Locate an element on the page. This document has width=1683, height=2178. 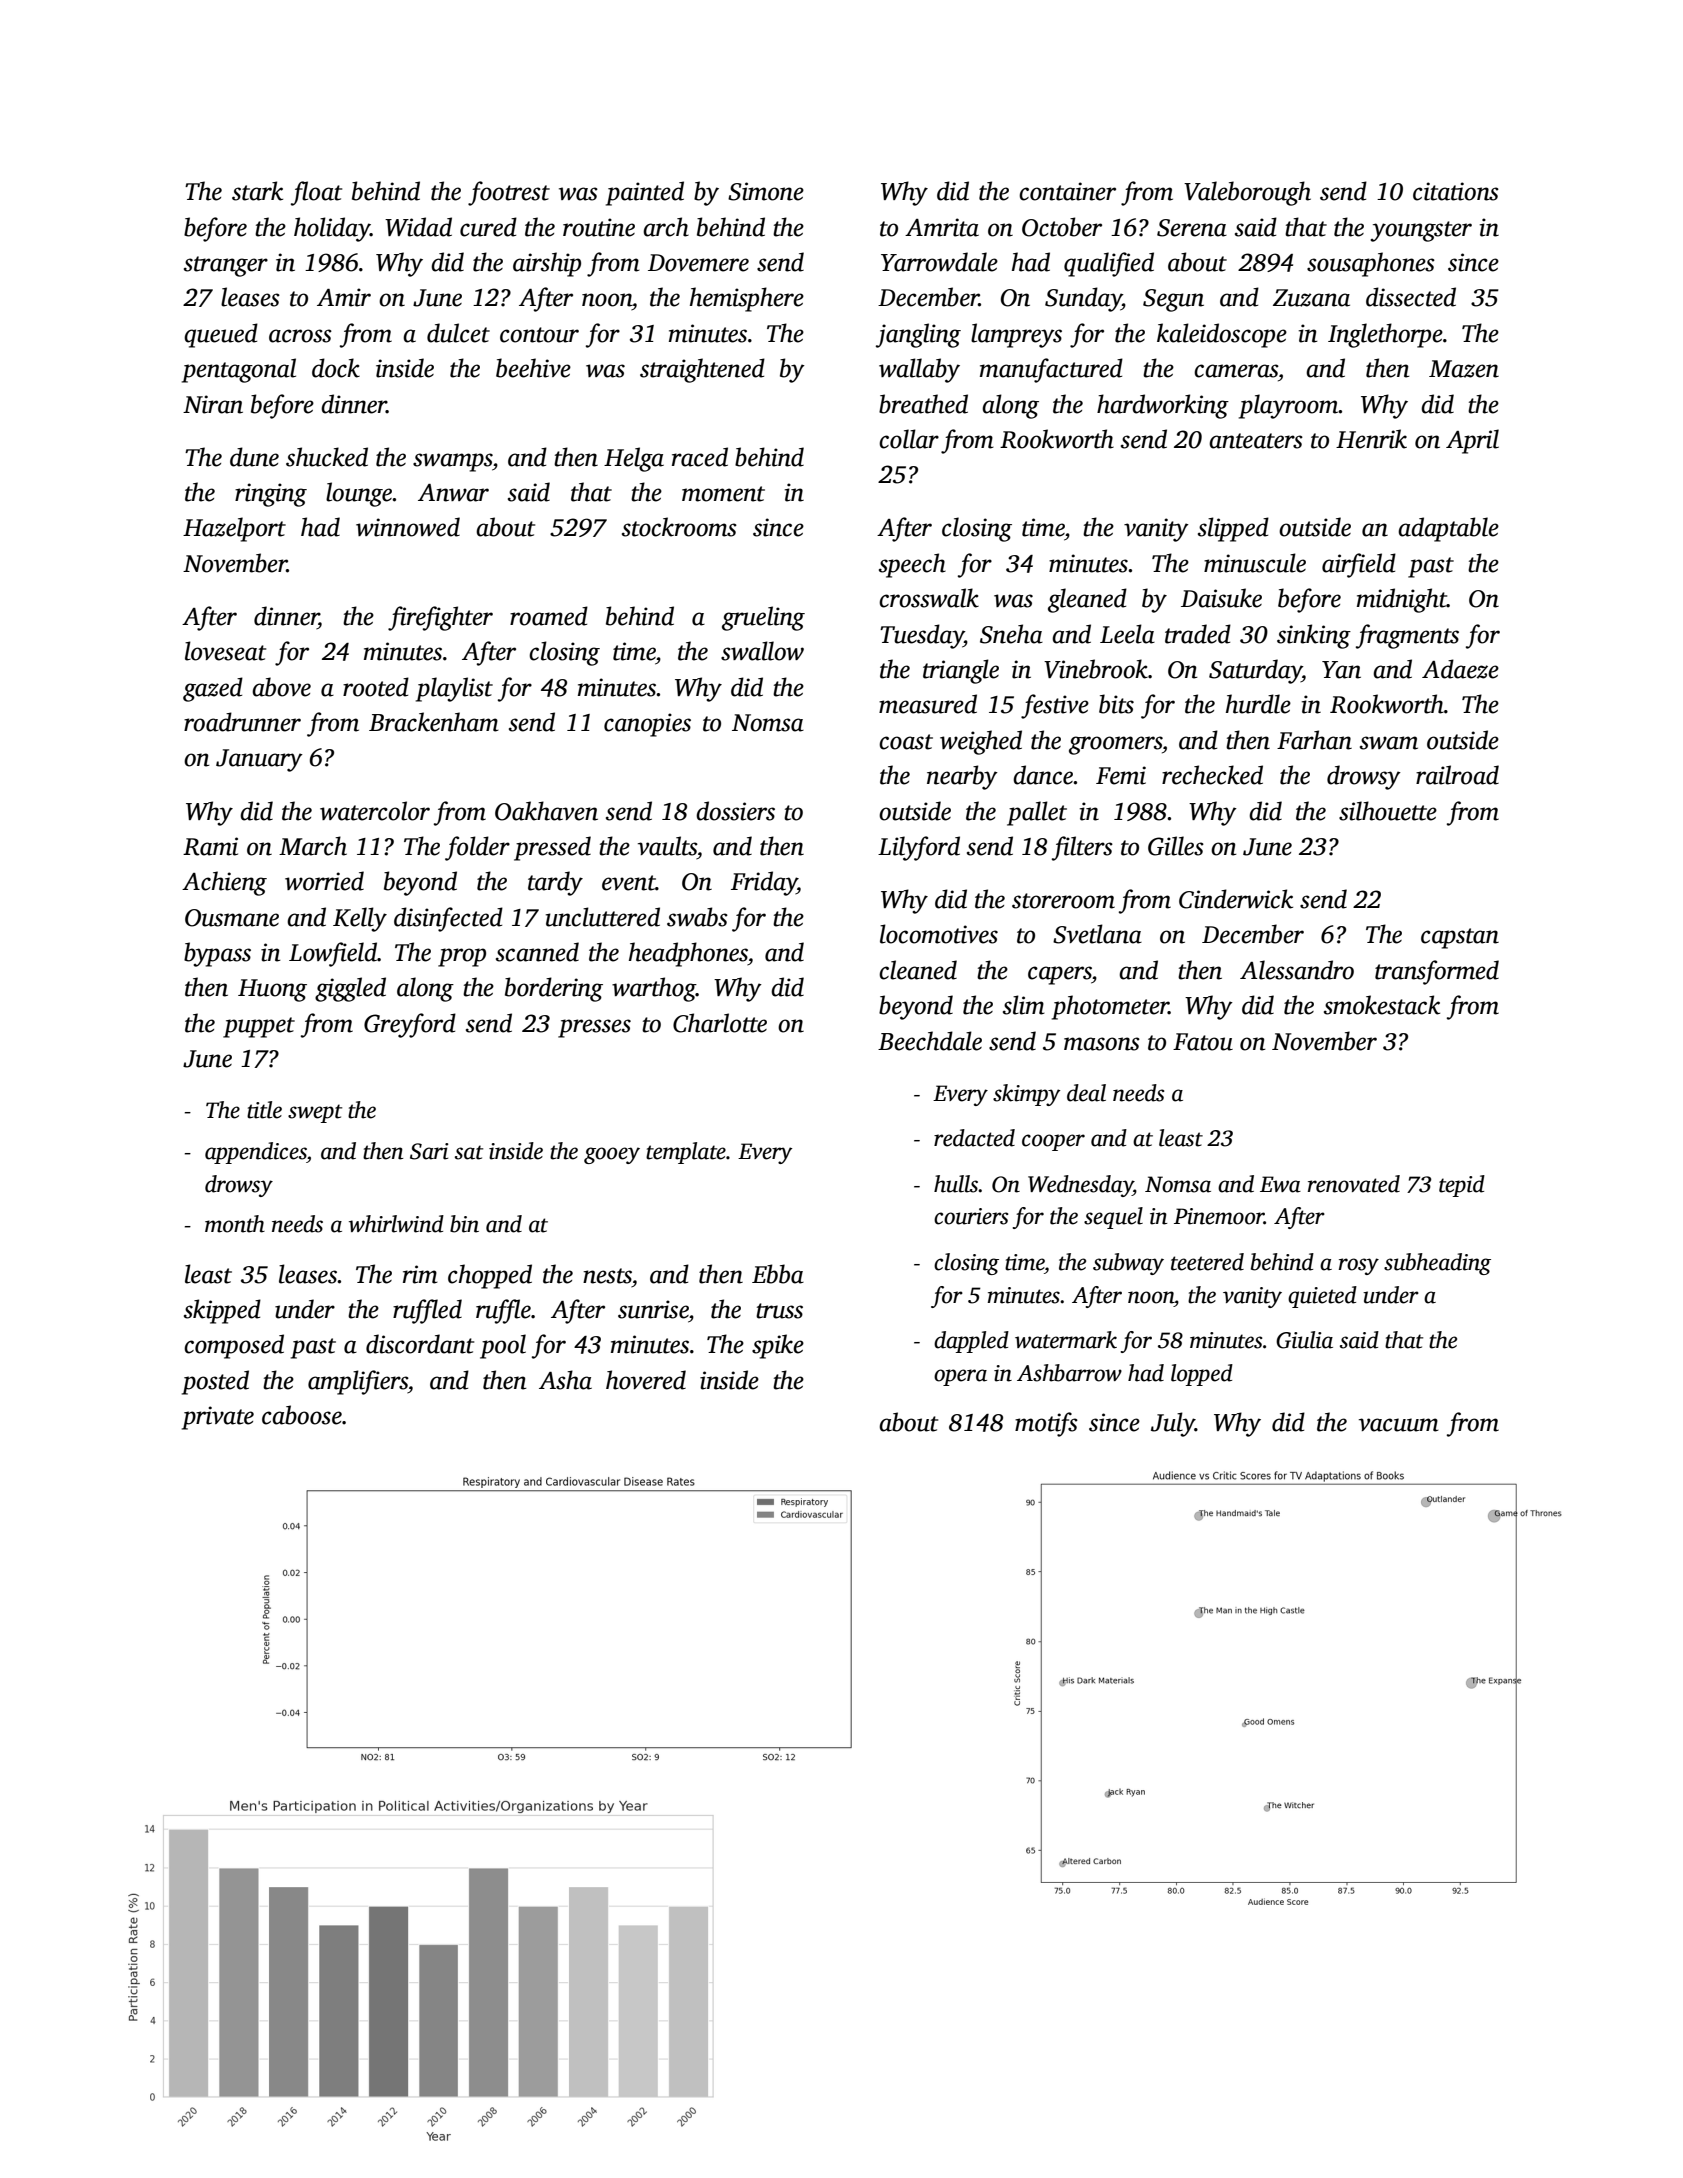
kaleidoscope is located at coordinates (1222, 335).
